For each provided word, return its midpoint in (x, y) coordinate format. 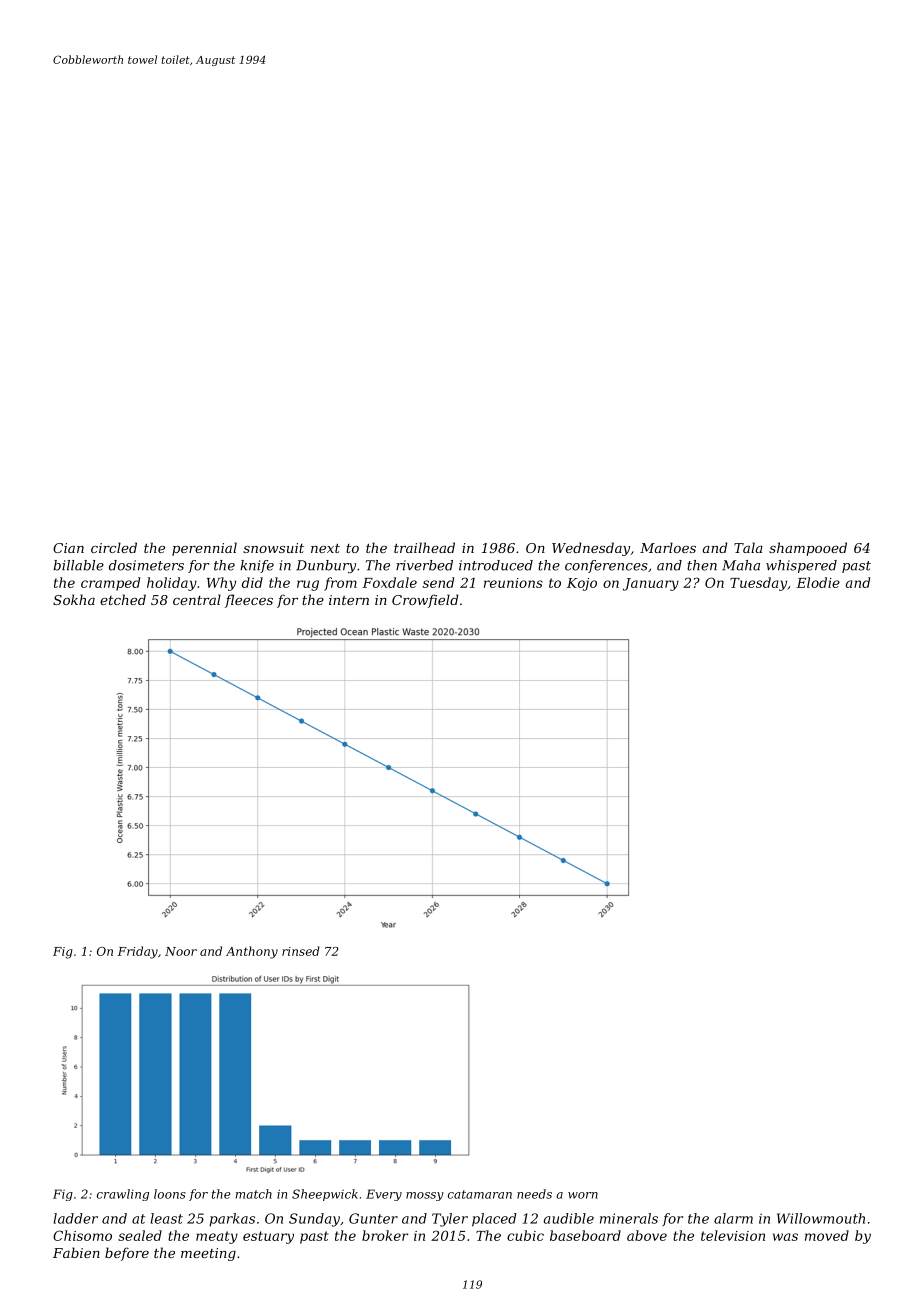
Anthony (252, 952)
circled (114, 547)
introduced (496, 565)
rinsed (301, 951)
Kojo (582, 584)
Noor (181, 951)
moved (827, 1235)
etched (123, 599)
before (127, 1254)
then (702, 565)
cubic (525, 1235)
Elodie (818, 582)
